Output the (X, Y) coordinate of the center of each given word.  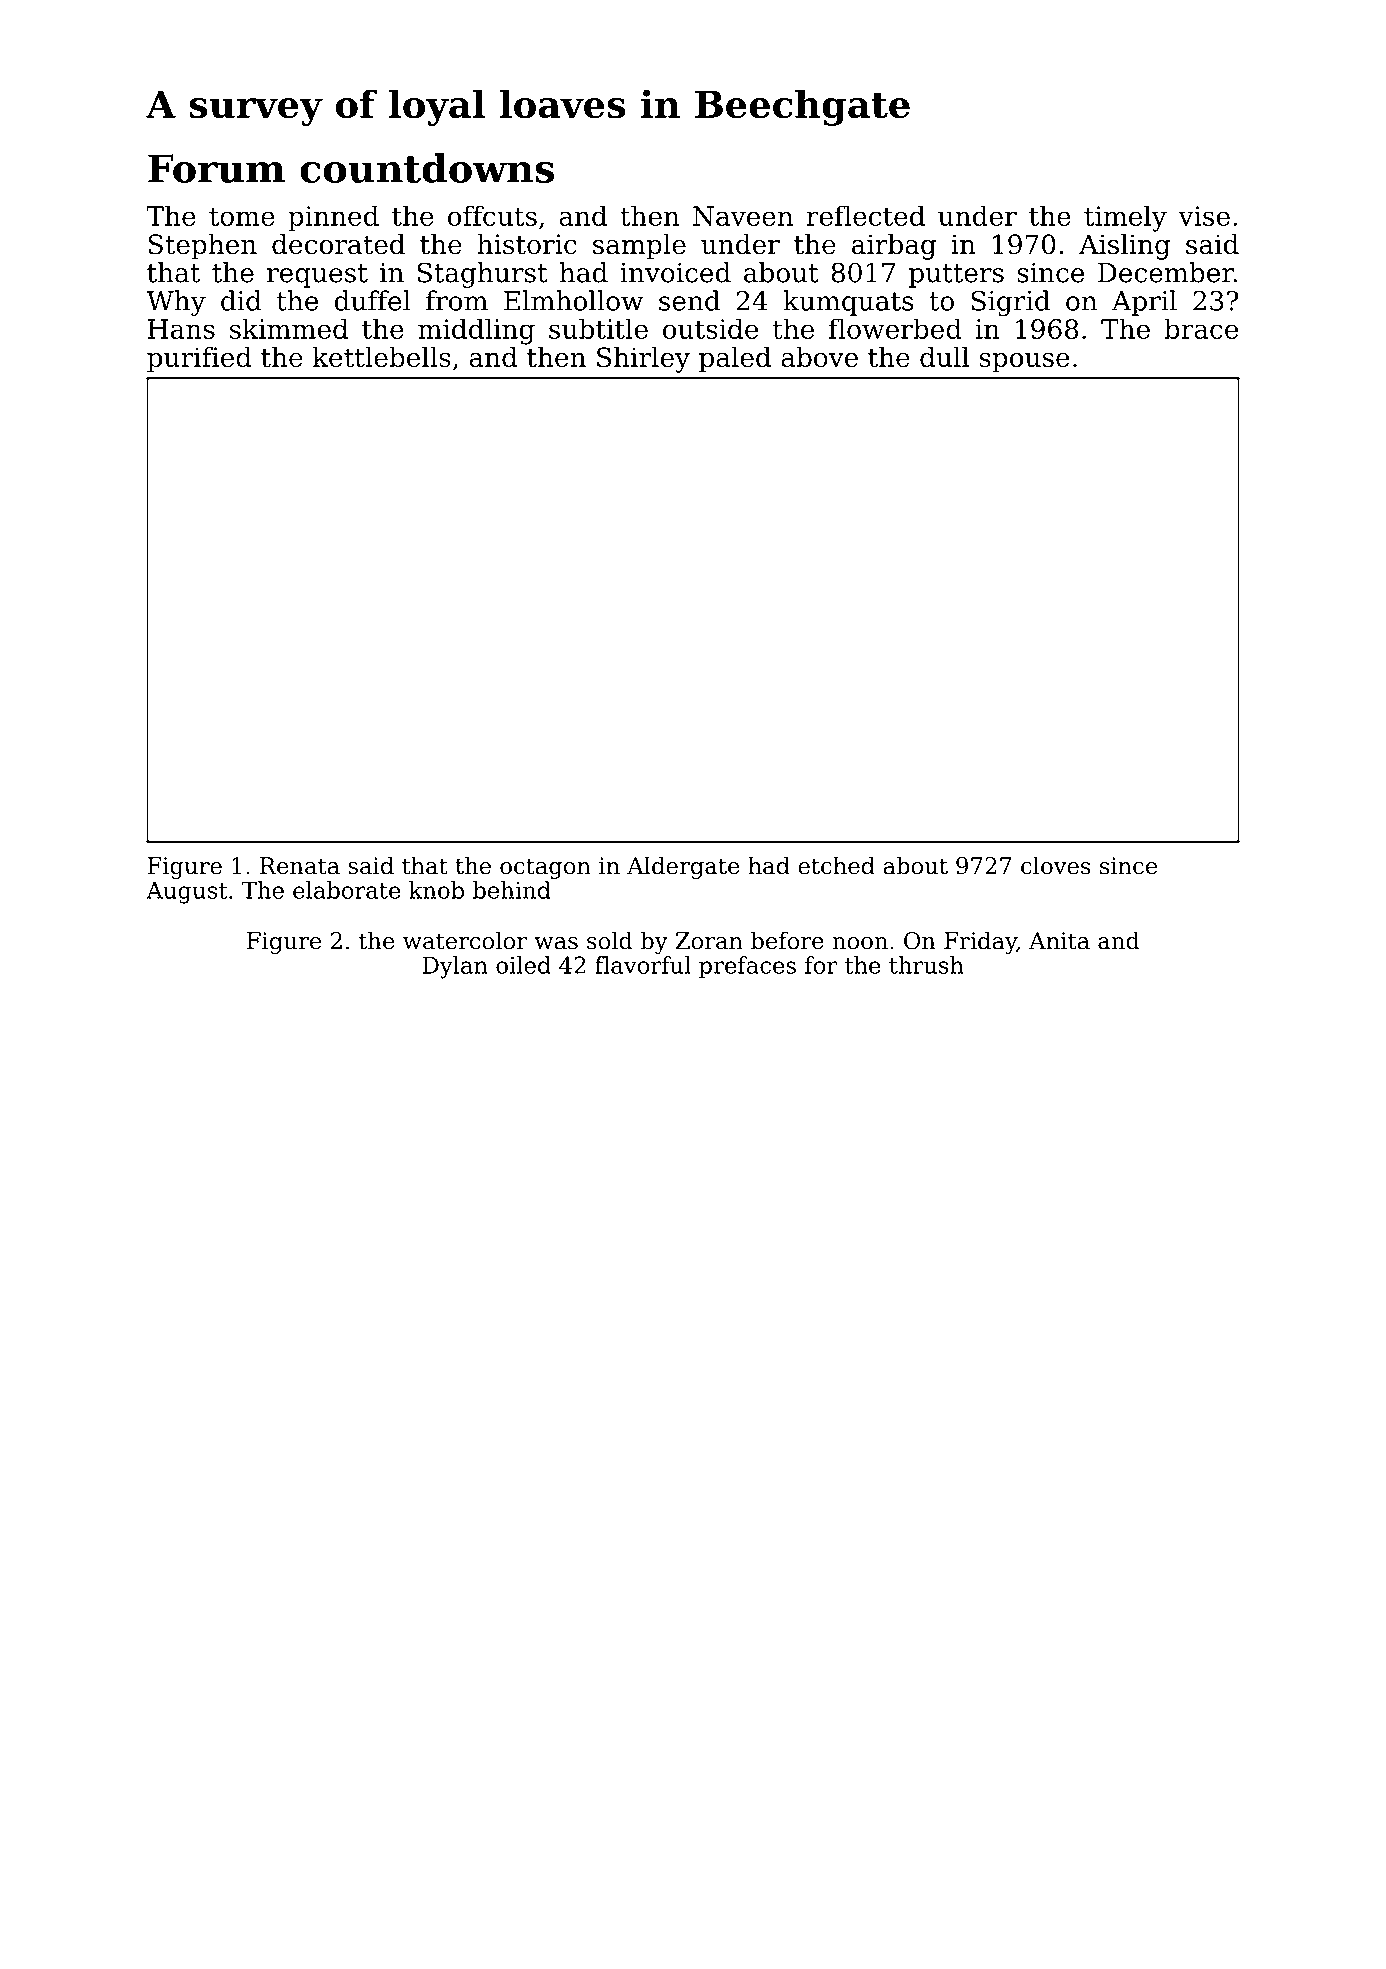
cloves (1056, 865)
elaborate (347, 890)
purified (199, 360)
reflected (865, 215)
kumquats (848, 303)
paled (735, 360)
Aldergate (683, 867)
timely (1125, 218)
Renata (300, 866)
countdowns (427, 168)
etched (836, 865)
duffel (373, 300)
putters (956, 276)
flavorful (643, 965)
